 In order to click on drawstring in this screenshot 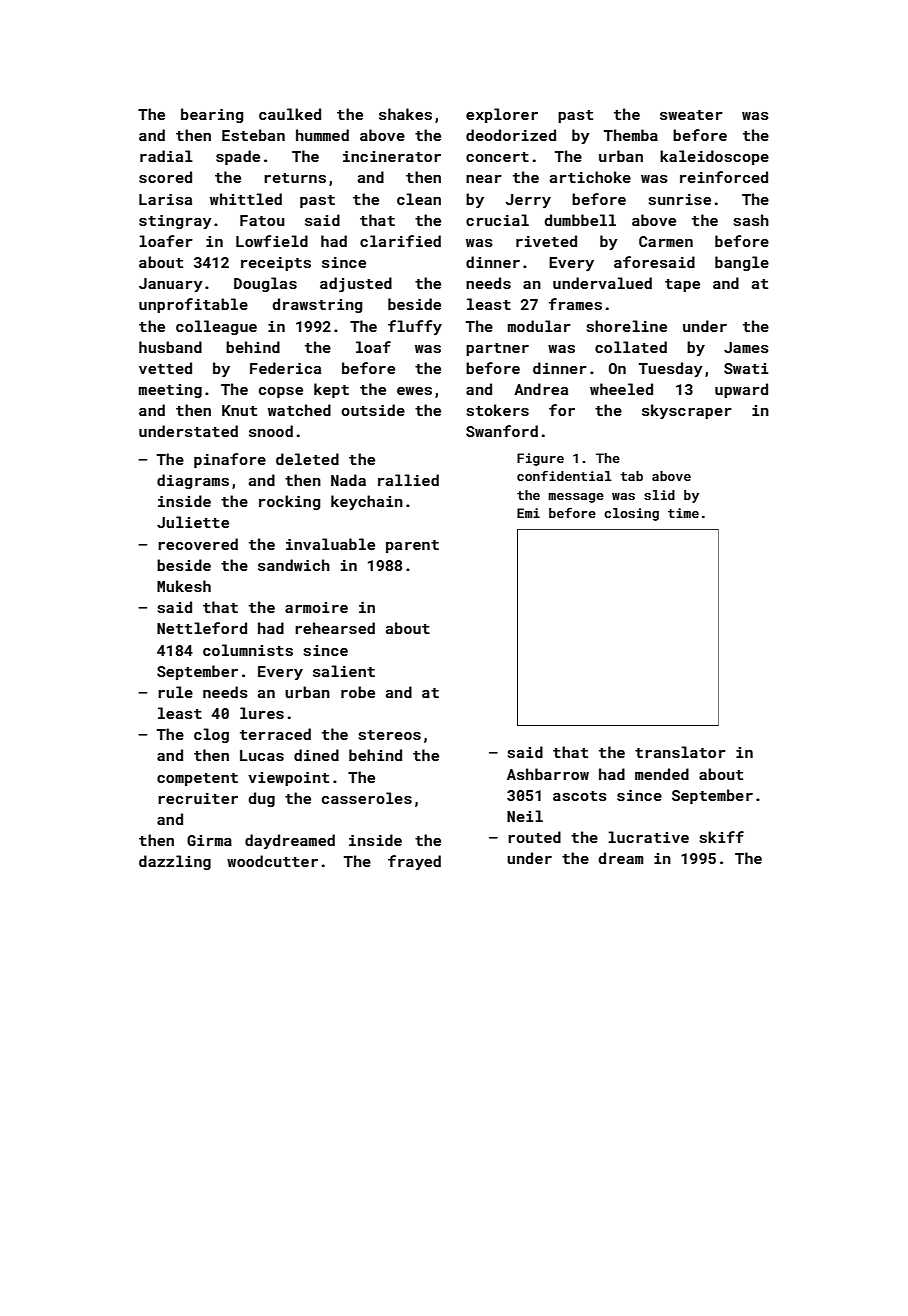, I will do `click(317, 305)`.
